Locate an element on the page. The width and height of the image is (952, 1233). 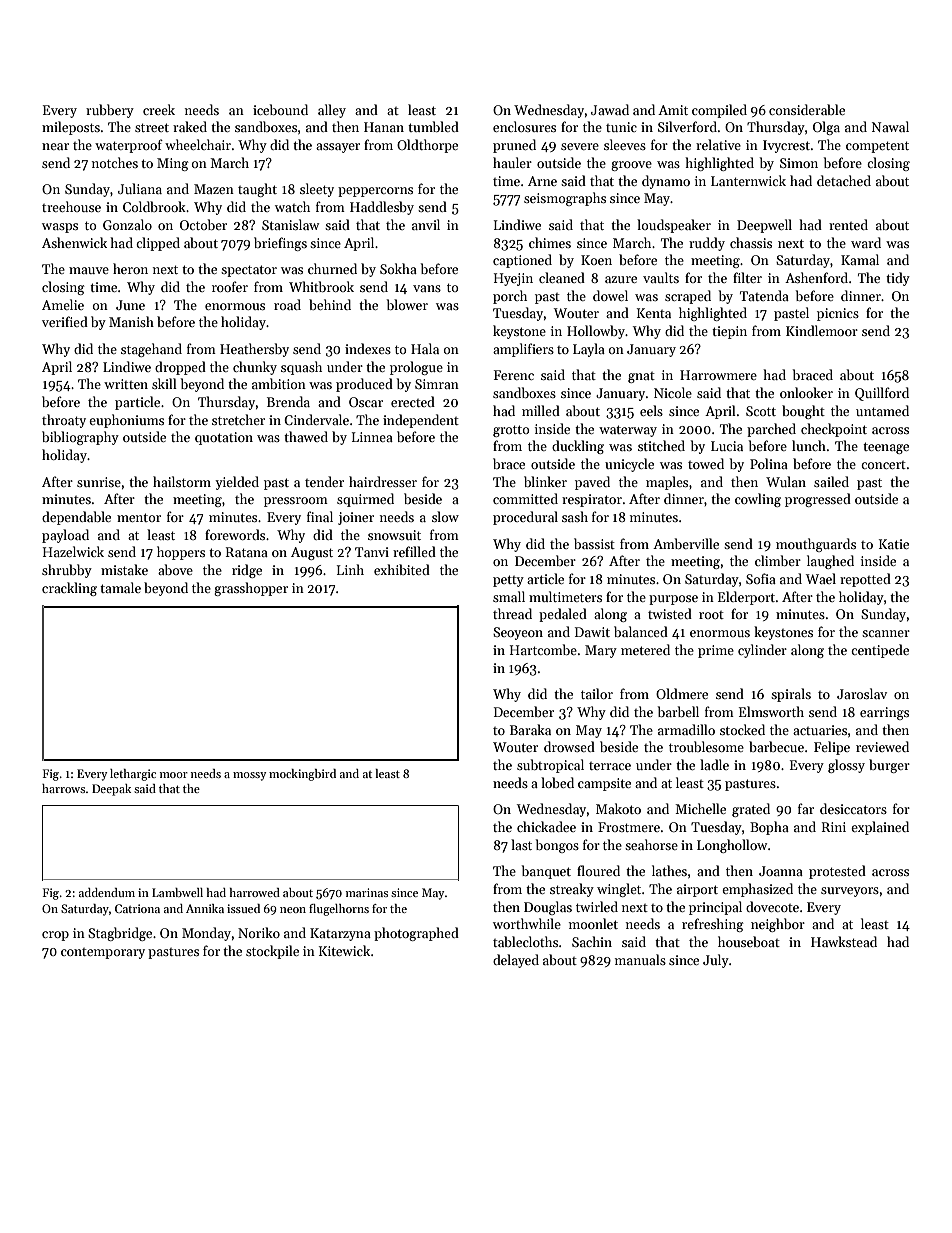
considerable is located at coordinates (807, 109).
